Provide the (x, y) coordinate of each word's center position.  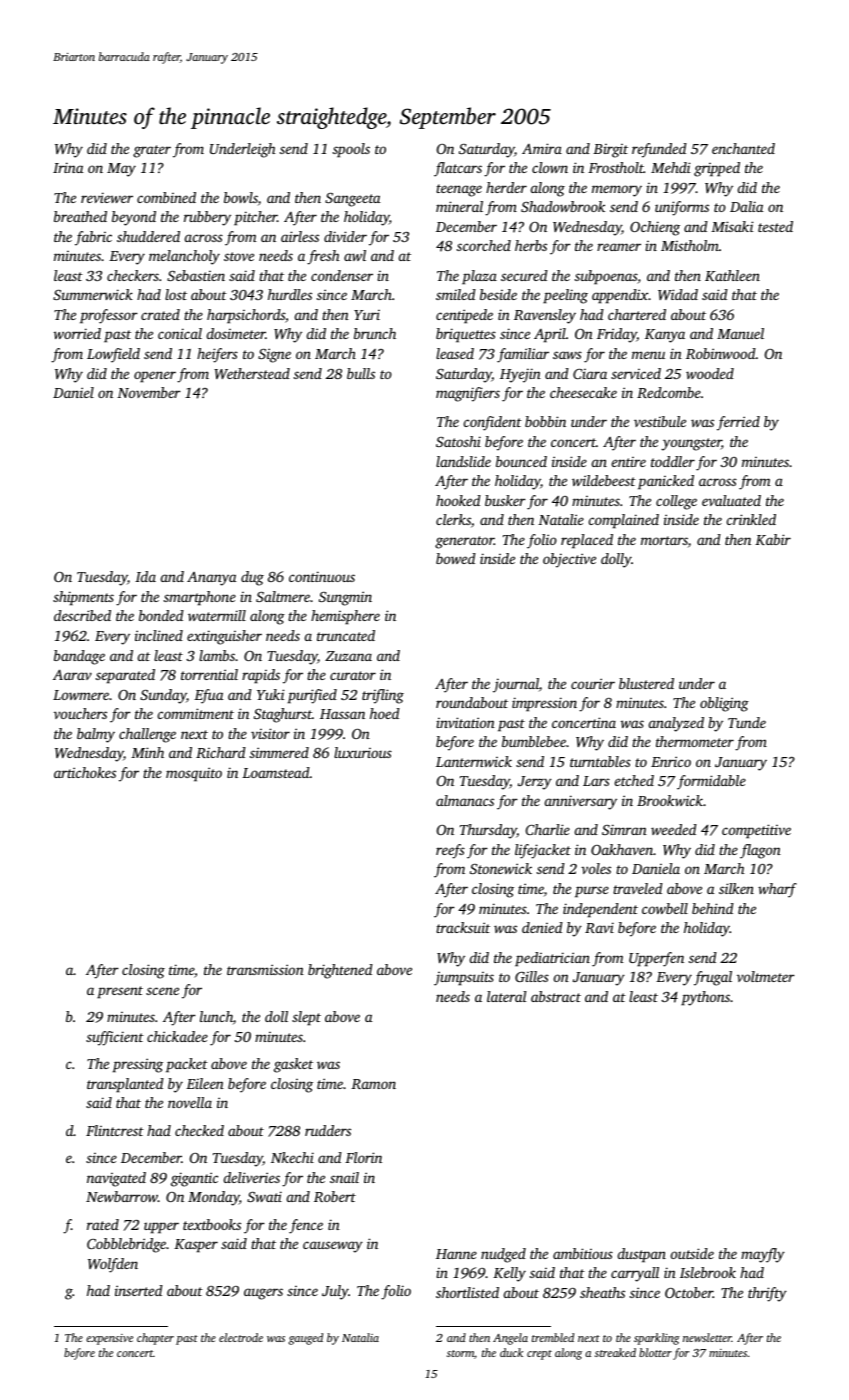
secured (524, 275)
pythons (705, 998)
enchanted (743, 148)
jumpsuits (464, 978)
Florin (363, 1157)
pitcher (255, 218)
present (120, 992)
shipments (83, 598)
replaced (587, 541)
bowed (456, 558)
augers (263, 1294)
